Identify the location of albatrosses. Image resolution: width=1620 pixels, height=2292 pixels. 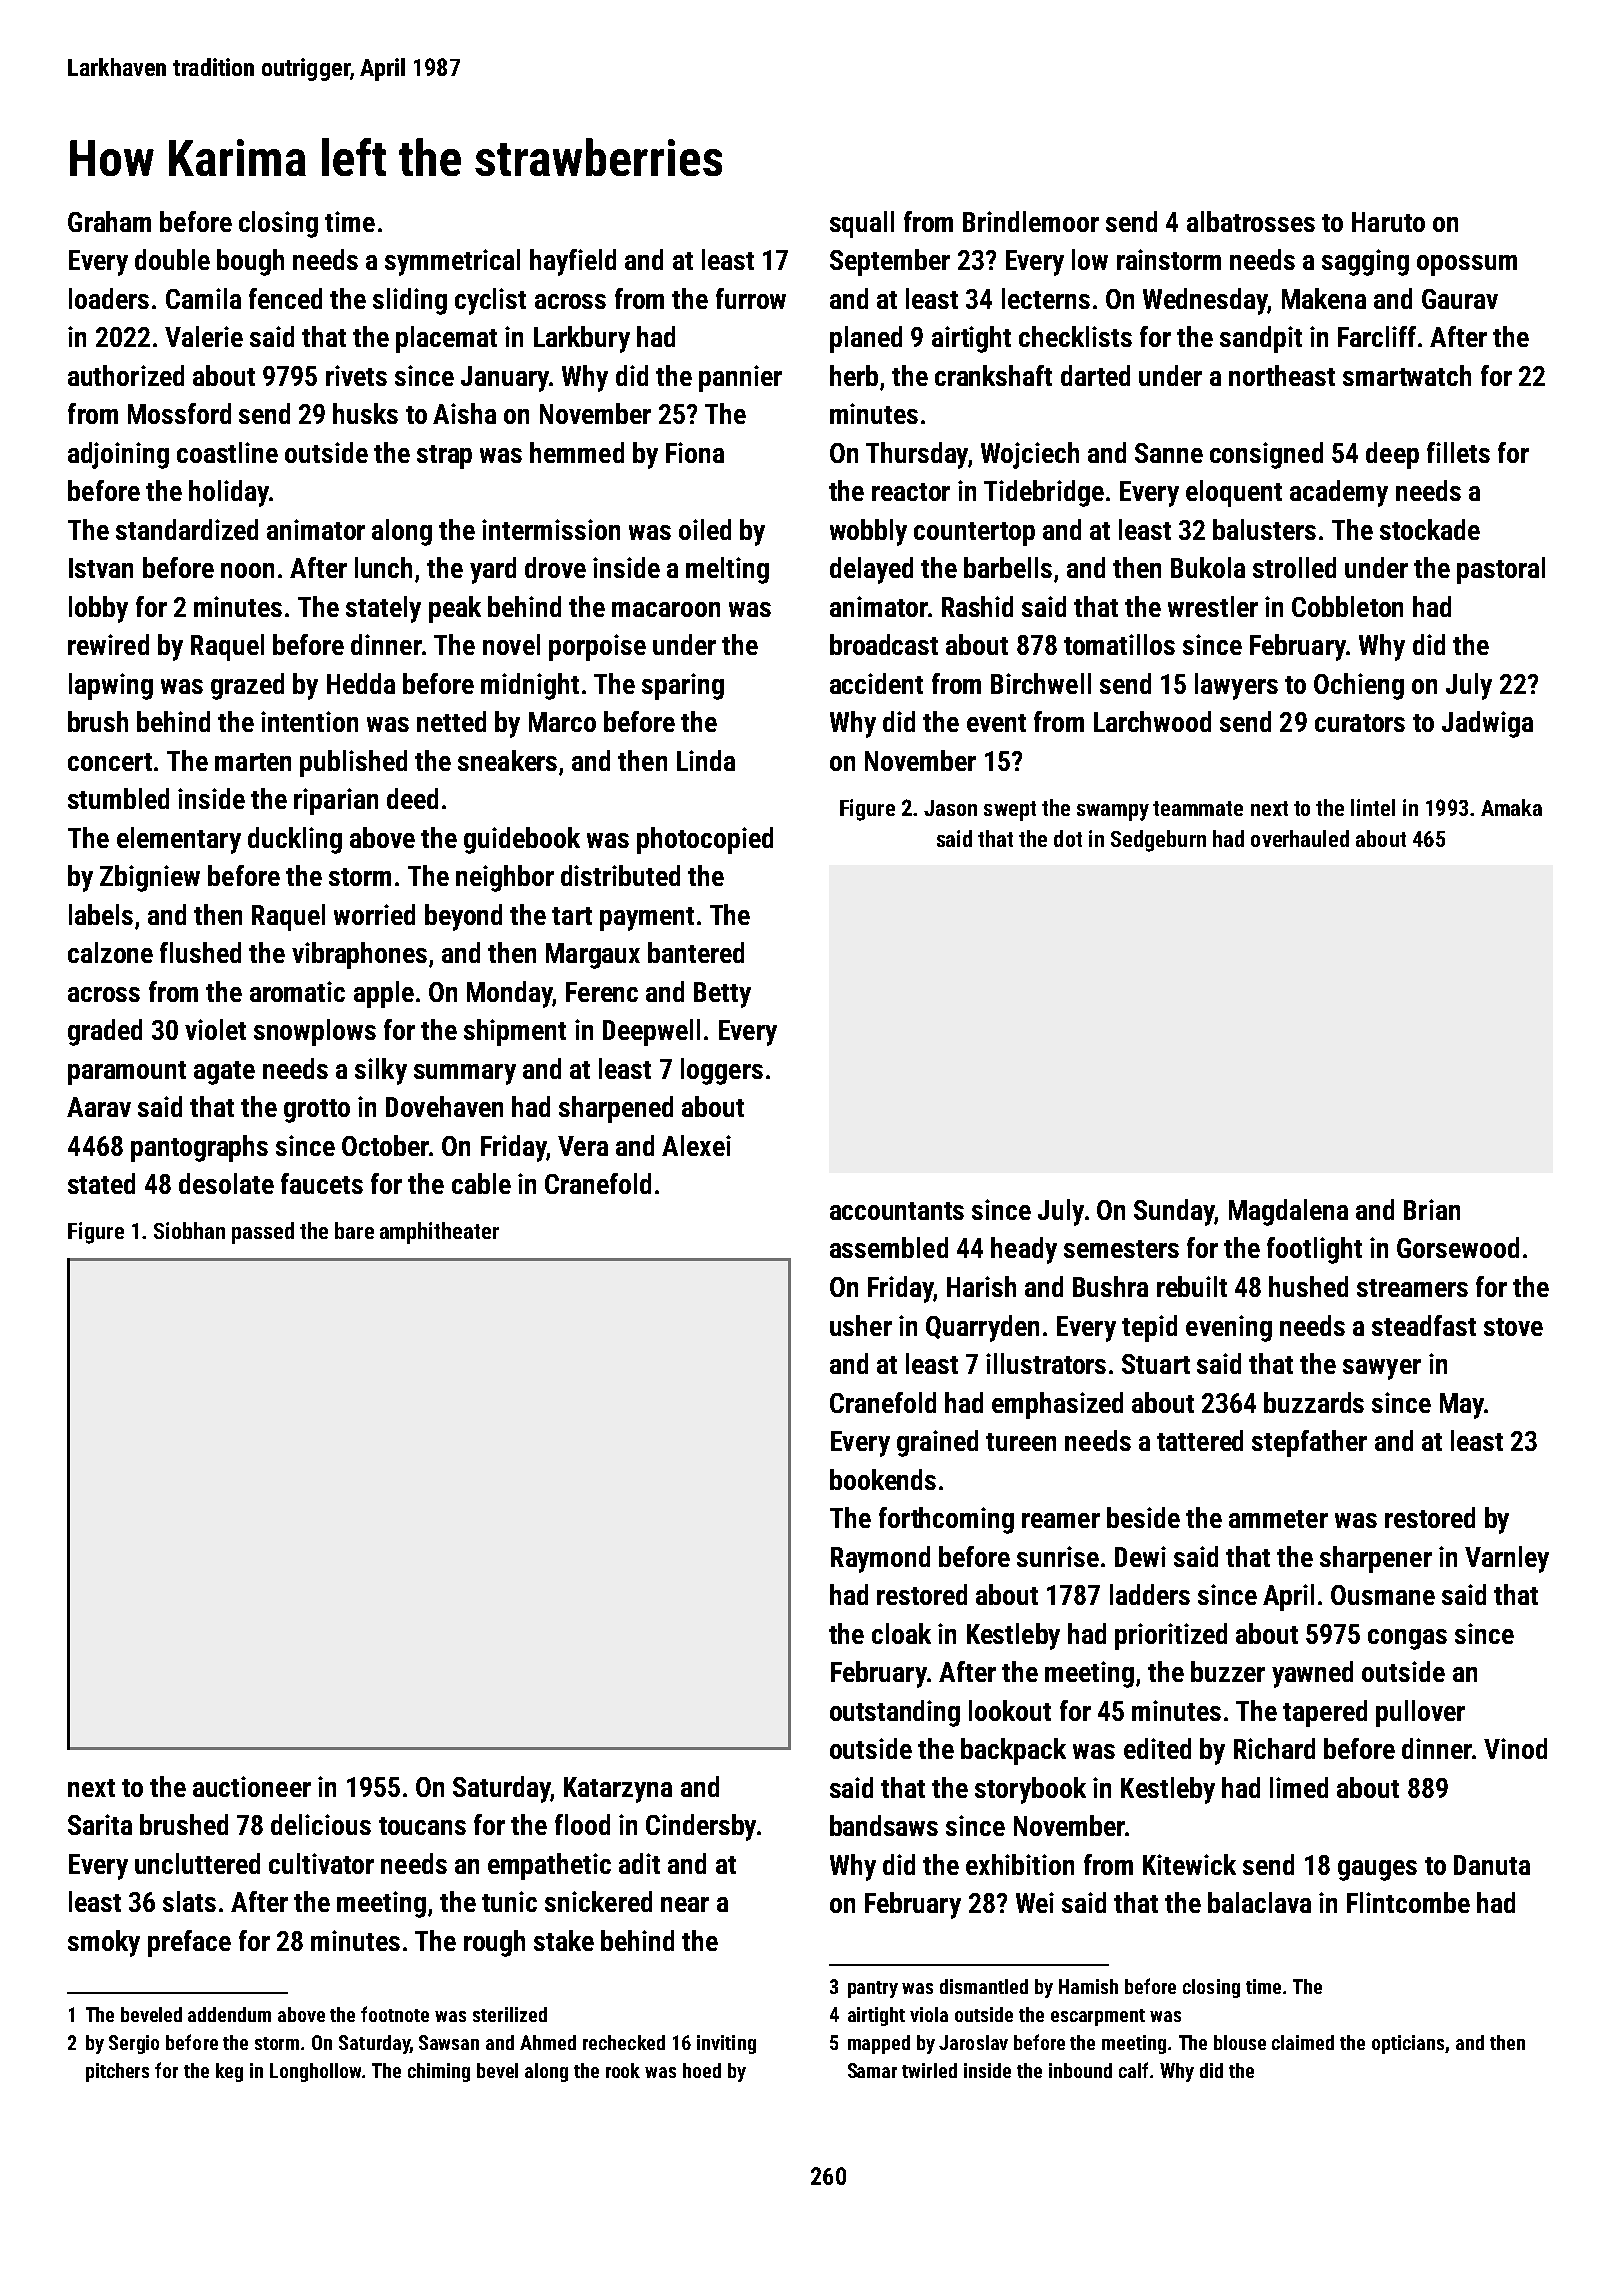
(1251, 221).
